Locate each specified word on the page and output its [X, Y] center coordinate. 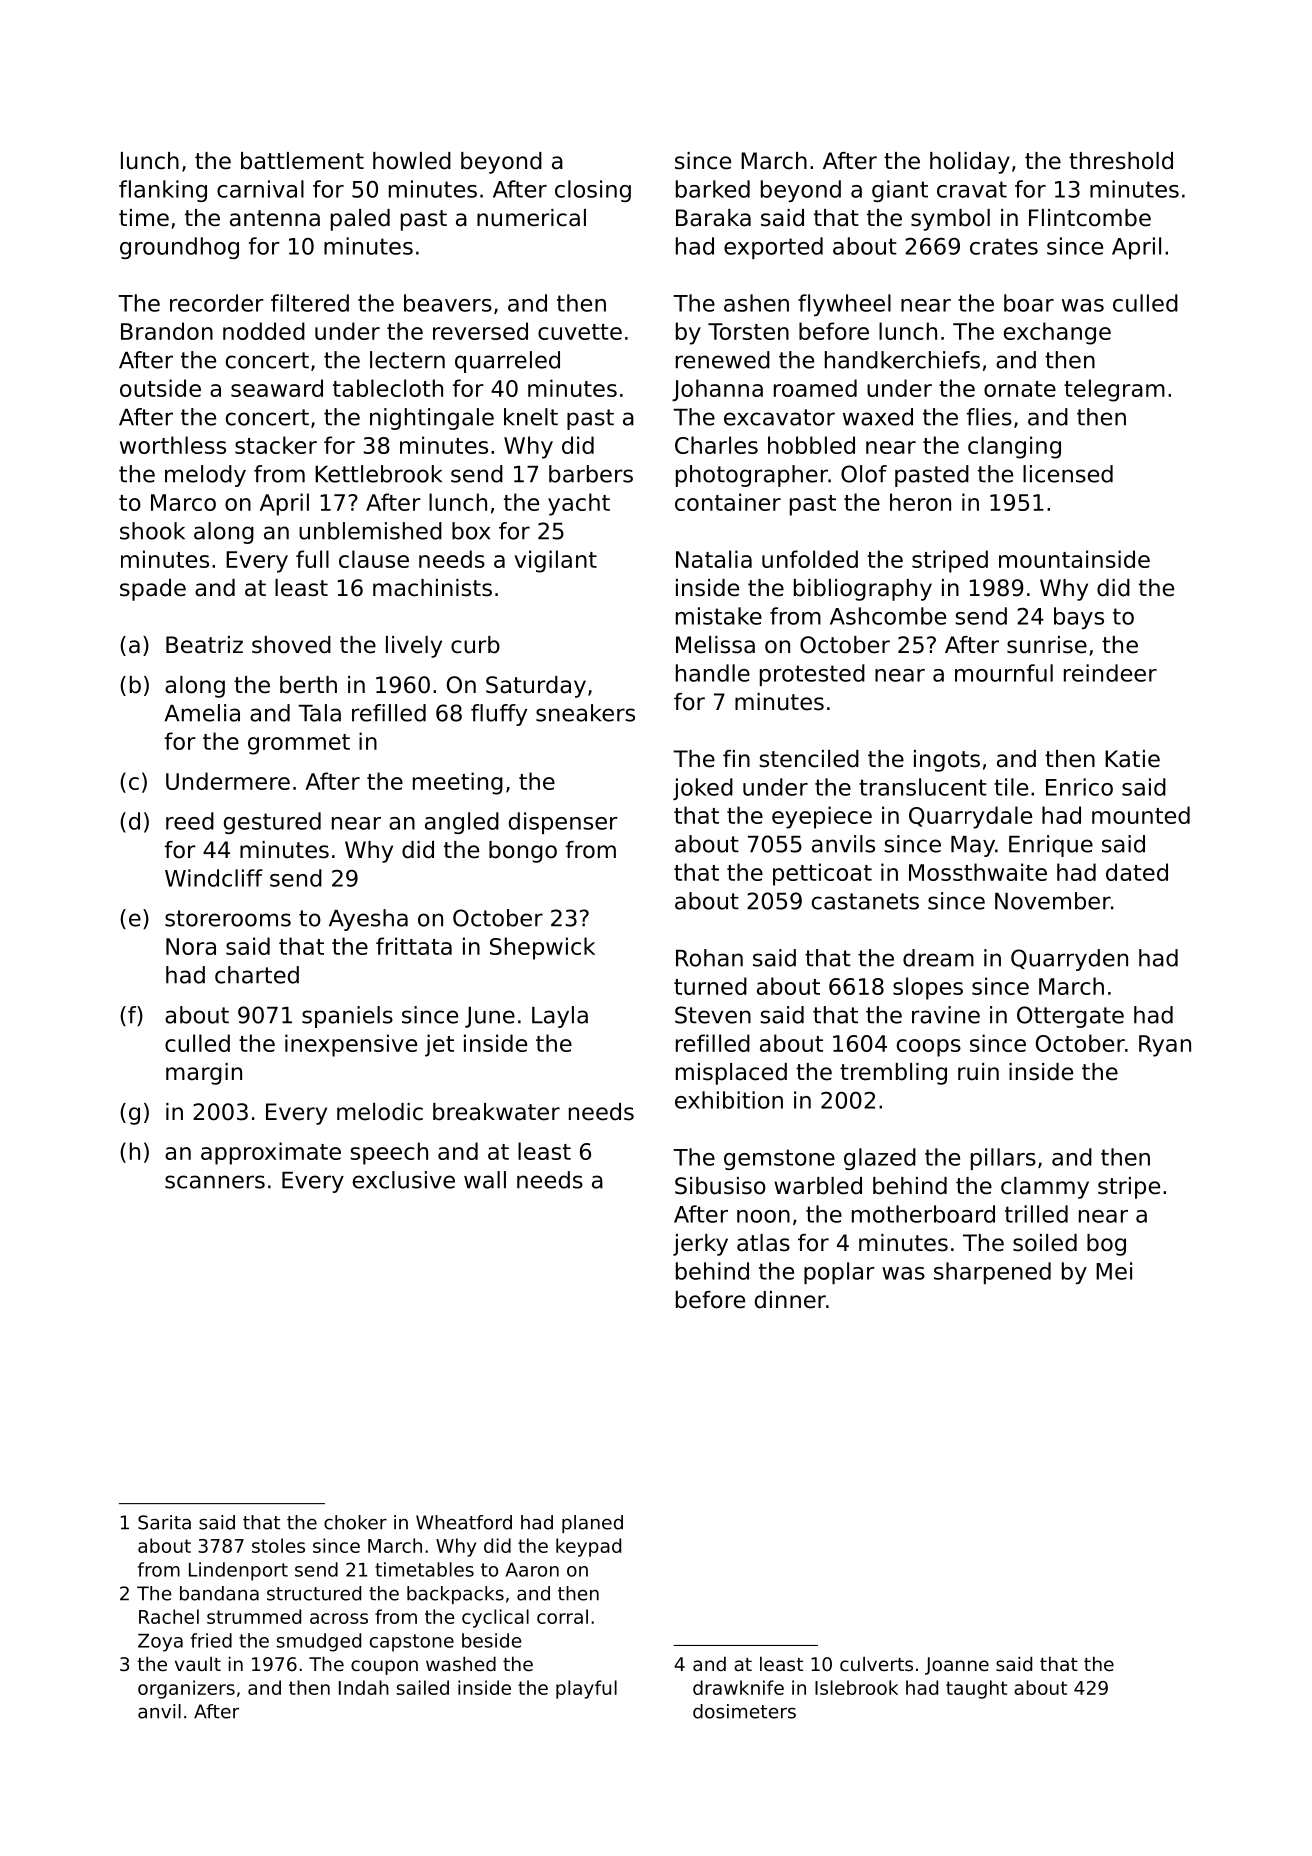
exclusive [404, 1180]
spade [153, 590]
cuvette [580, 332]
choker [355, 1522]
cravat [972, 189]
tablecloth [388, 388]
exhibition [729, 1100]
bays [1079, 618]
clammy [1045, 1188]
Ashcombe [888, 616]
